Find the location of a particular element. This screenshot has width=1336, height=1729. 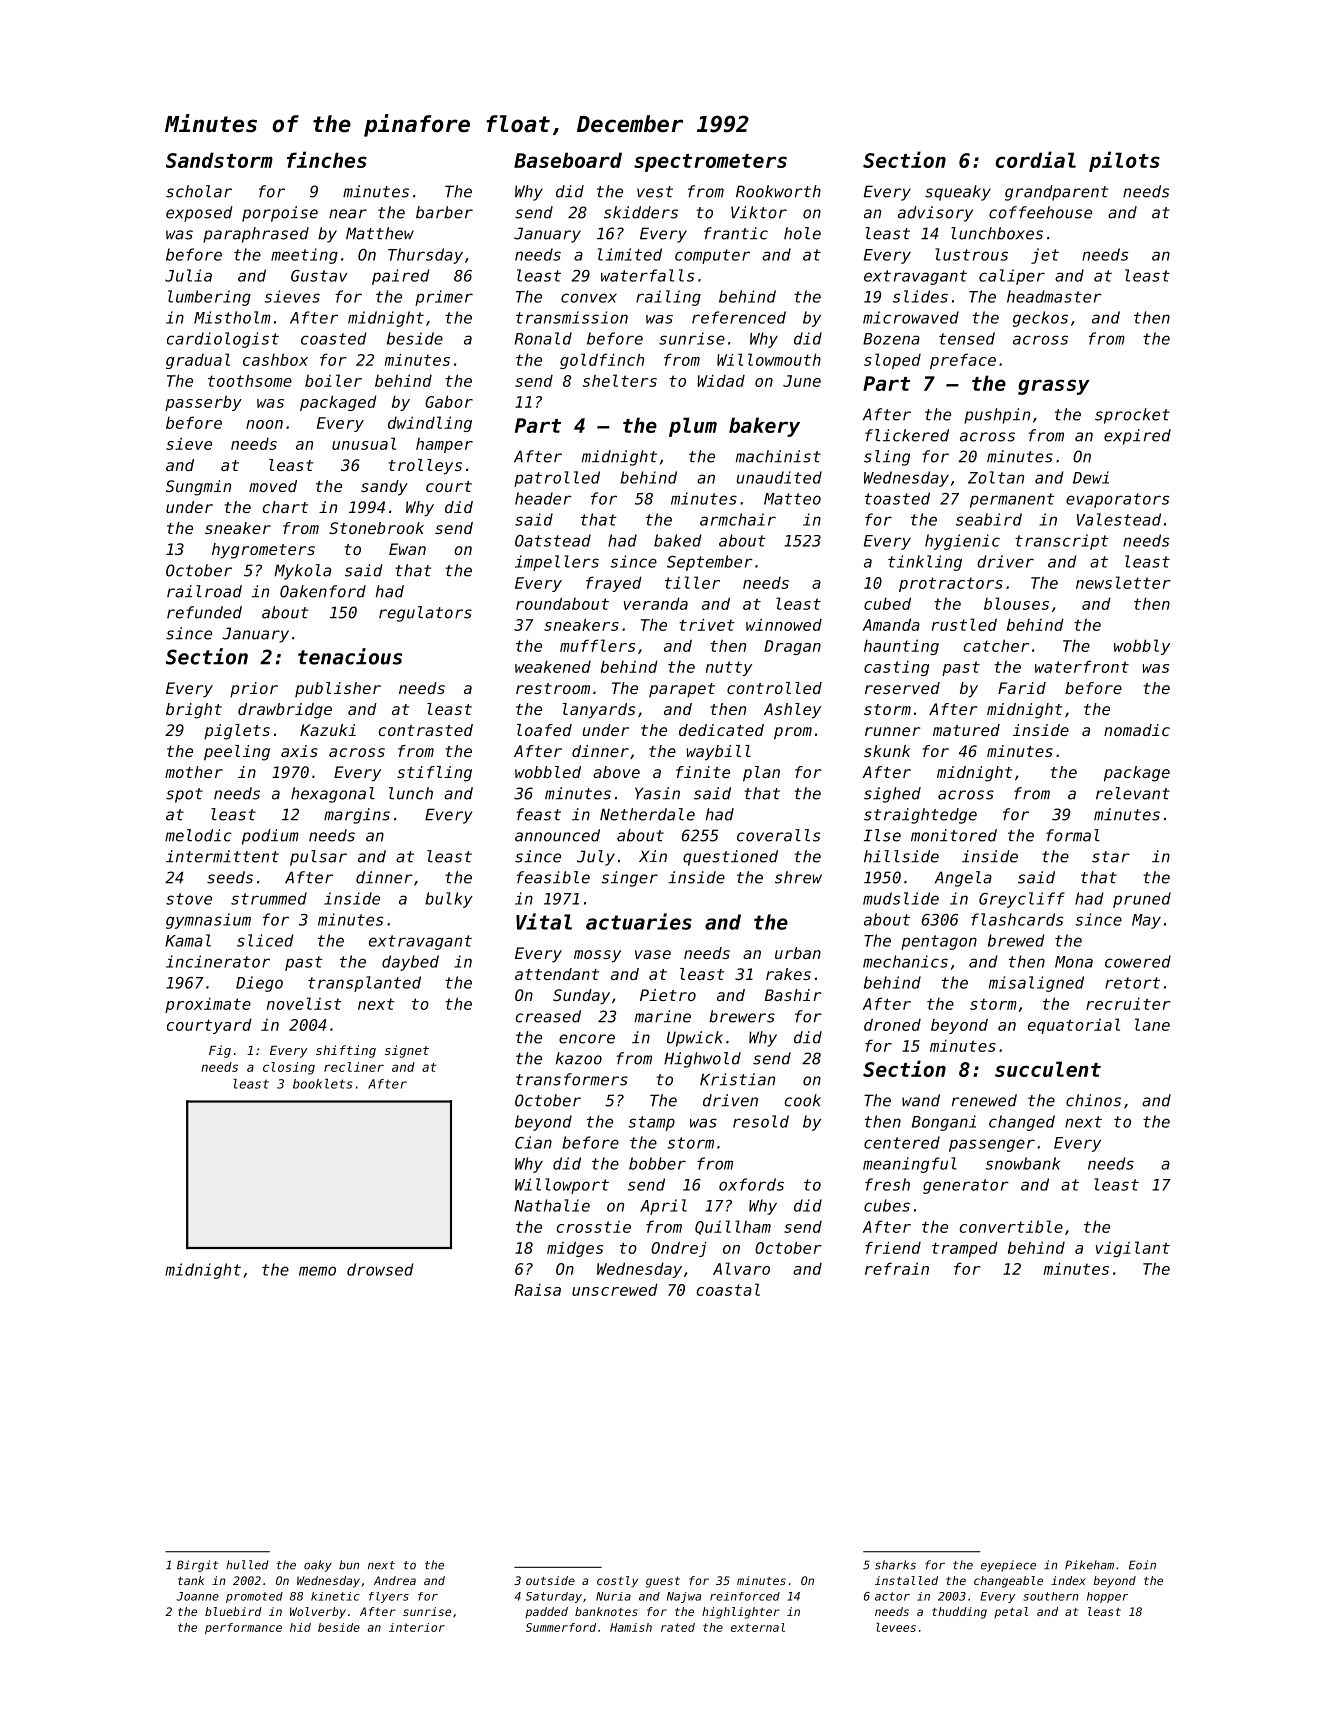

gradual is located at coordinates (198, 361).
